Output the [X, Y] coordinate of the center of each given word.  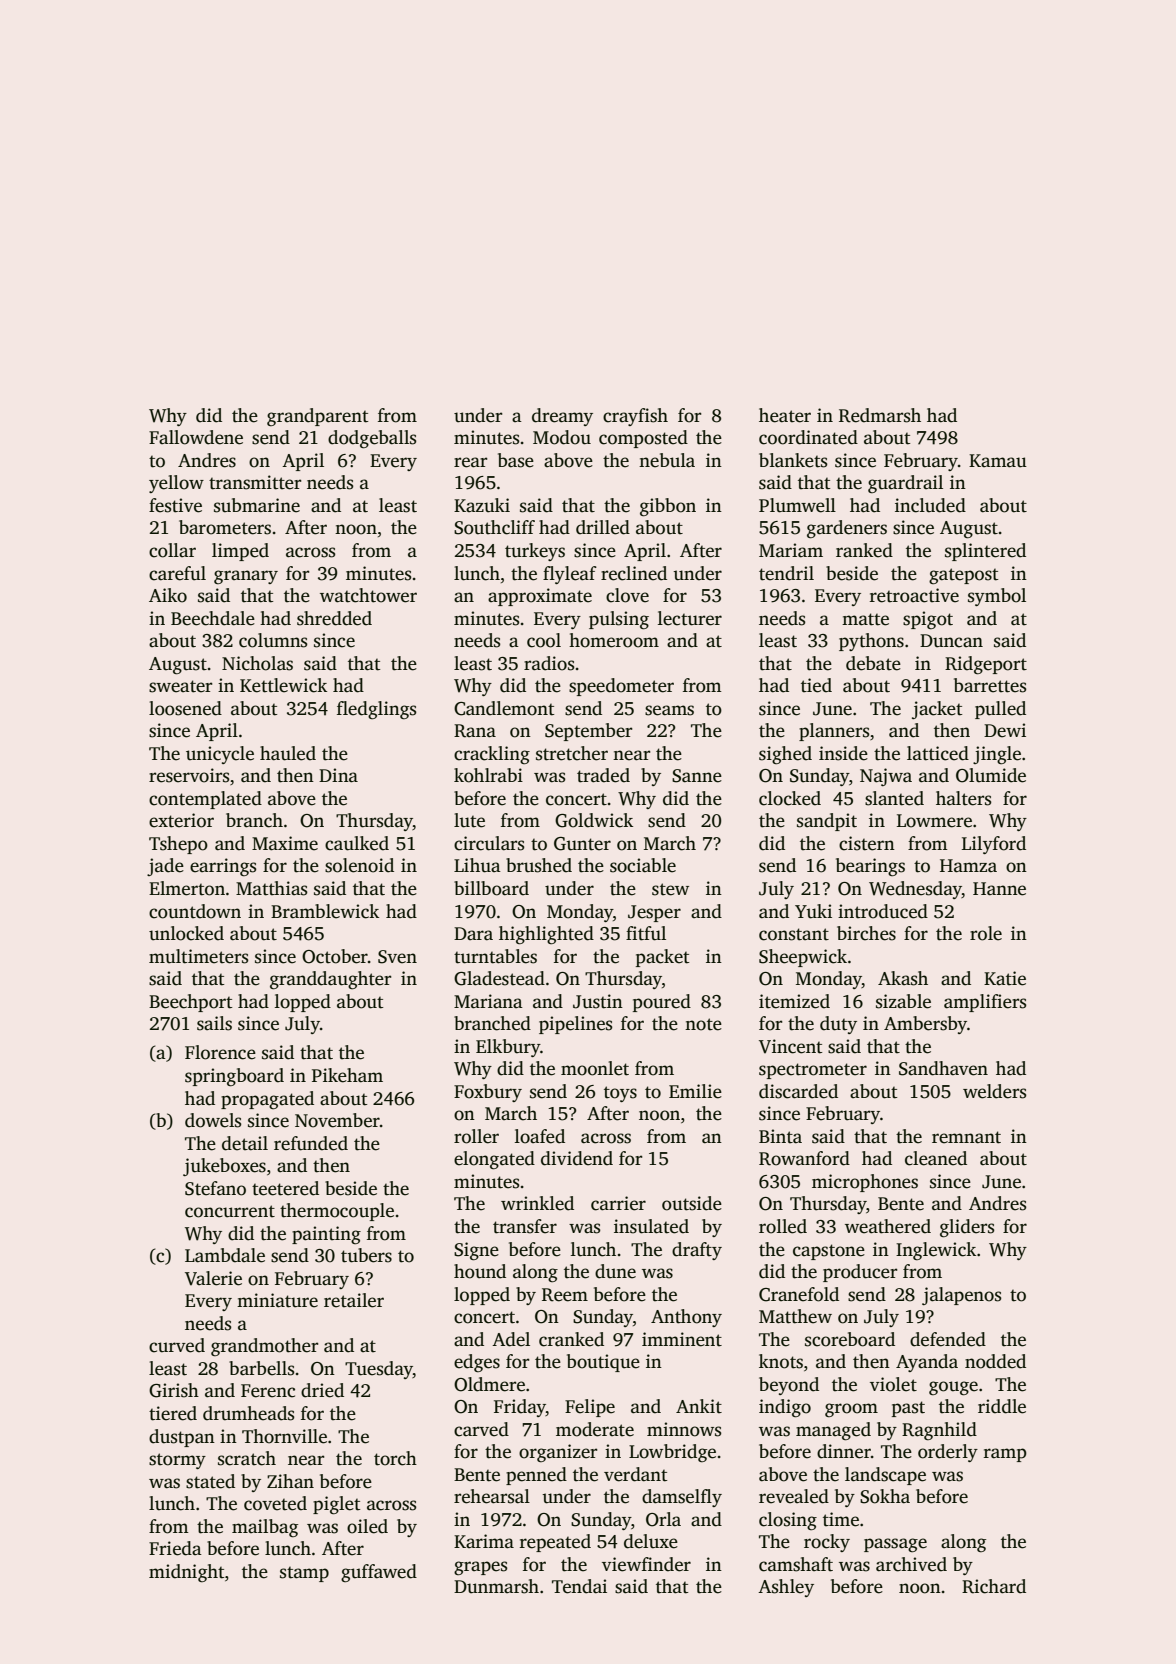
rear [470, 462]
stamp [304, 1574]
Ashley [786, 1588]
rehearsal [492, 1496]
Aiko [168, 595]
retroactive [914, 595]
